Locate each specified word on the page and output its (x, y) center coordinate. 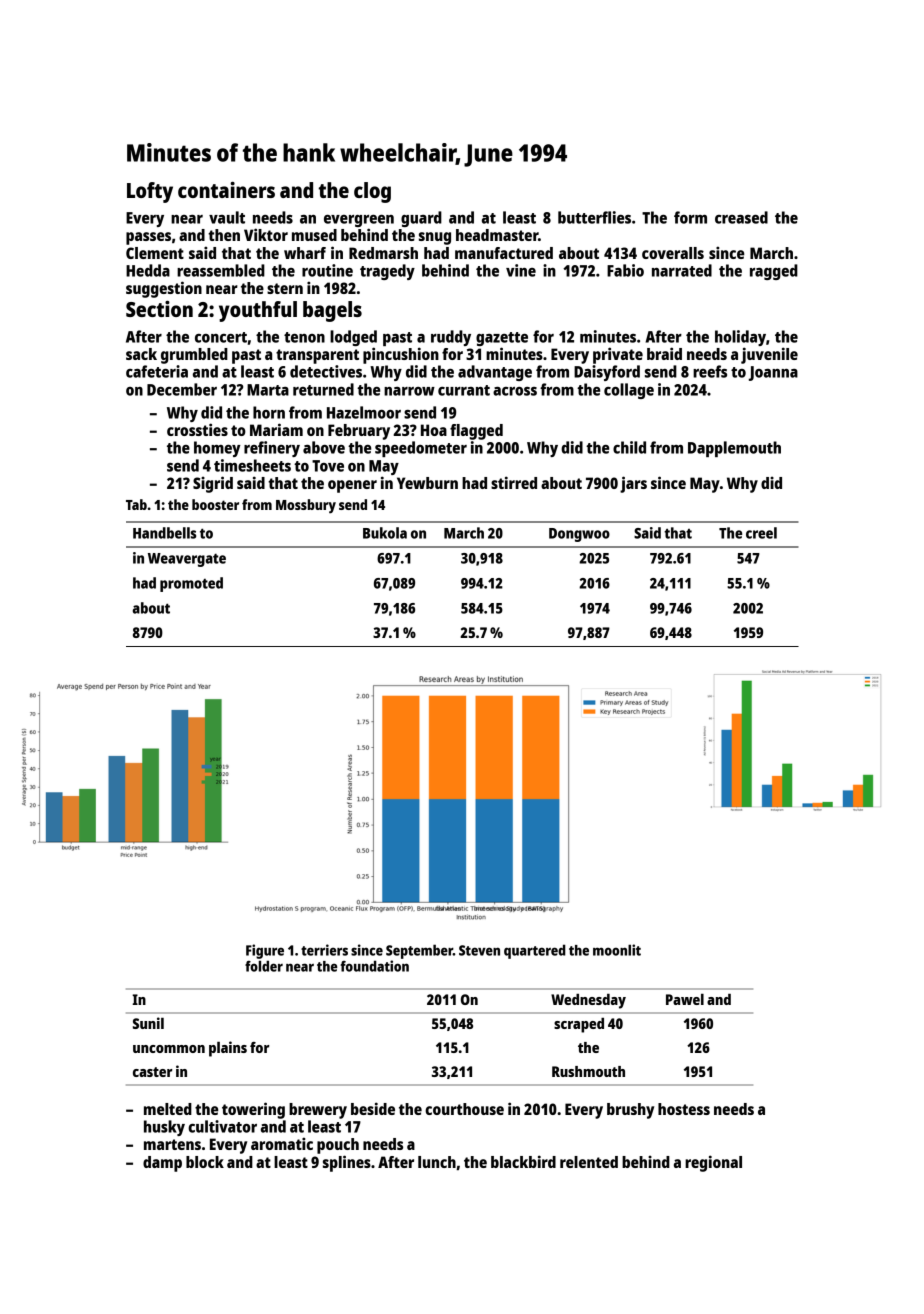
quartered (535, 951)
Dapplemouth (734, 449)
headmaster (497, 235)
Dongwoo (579, 535)
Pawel (685, 999)
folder (264, 966)
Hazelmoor (364, 412)
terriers (324, 950)
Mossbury (306, 506)
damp (162, 1164)
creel (761, 533)
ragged (774, 272)
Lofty (150, 192)
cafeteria (157, 371)
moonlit (617, 950)
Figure (265, 951)
